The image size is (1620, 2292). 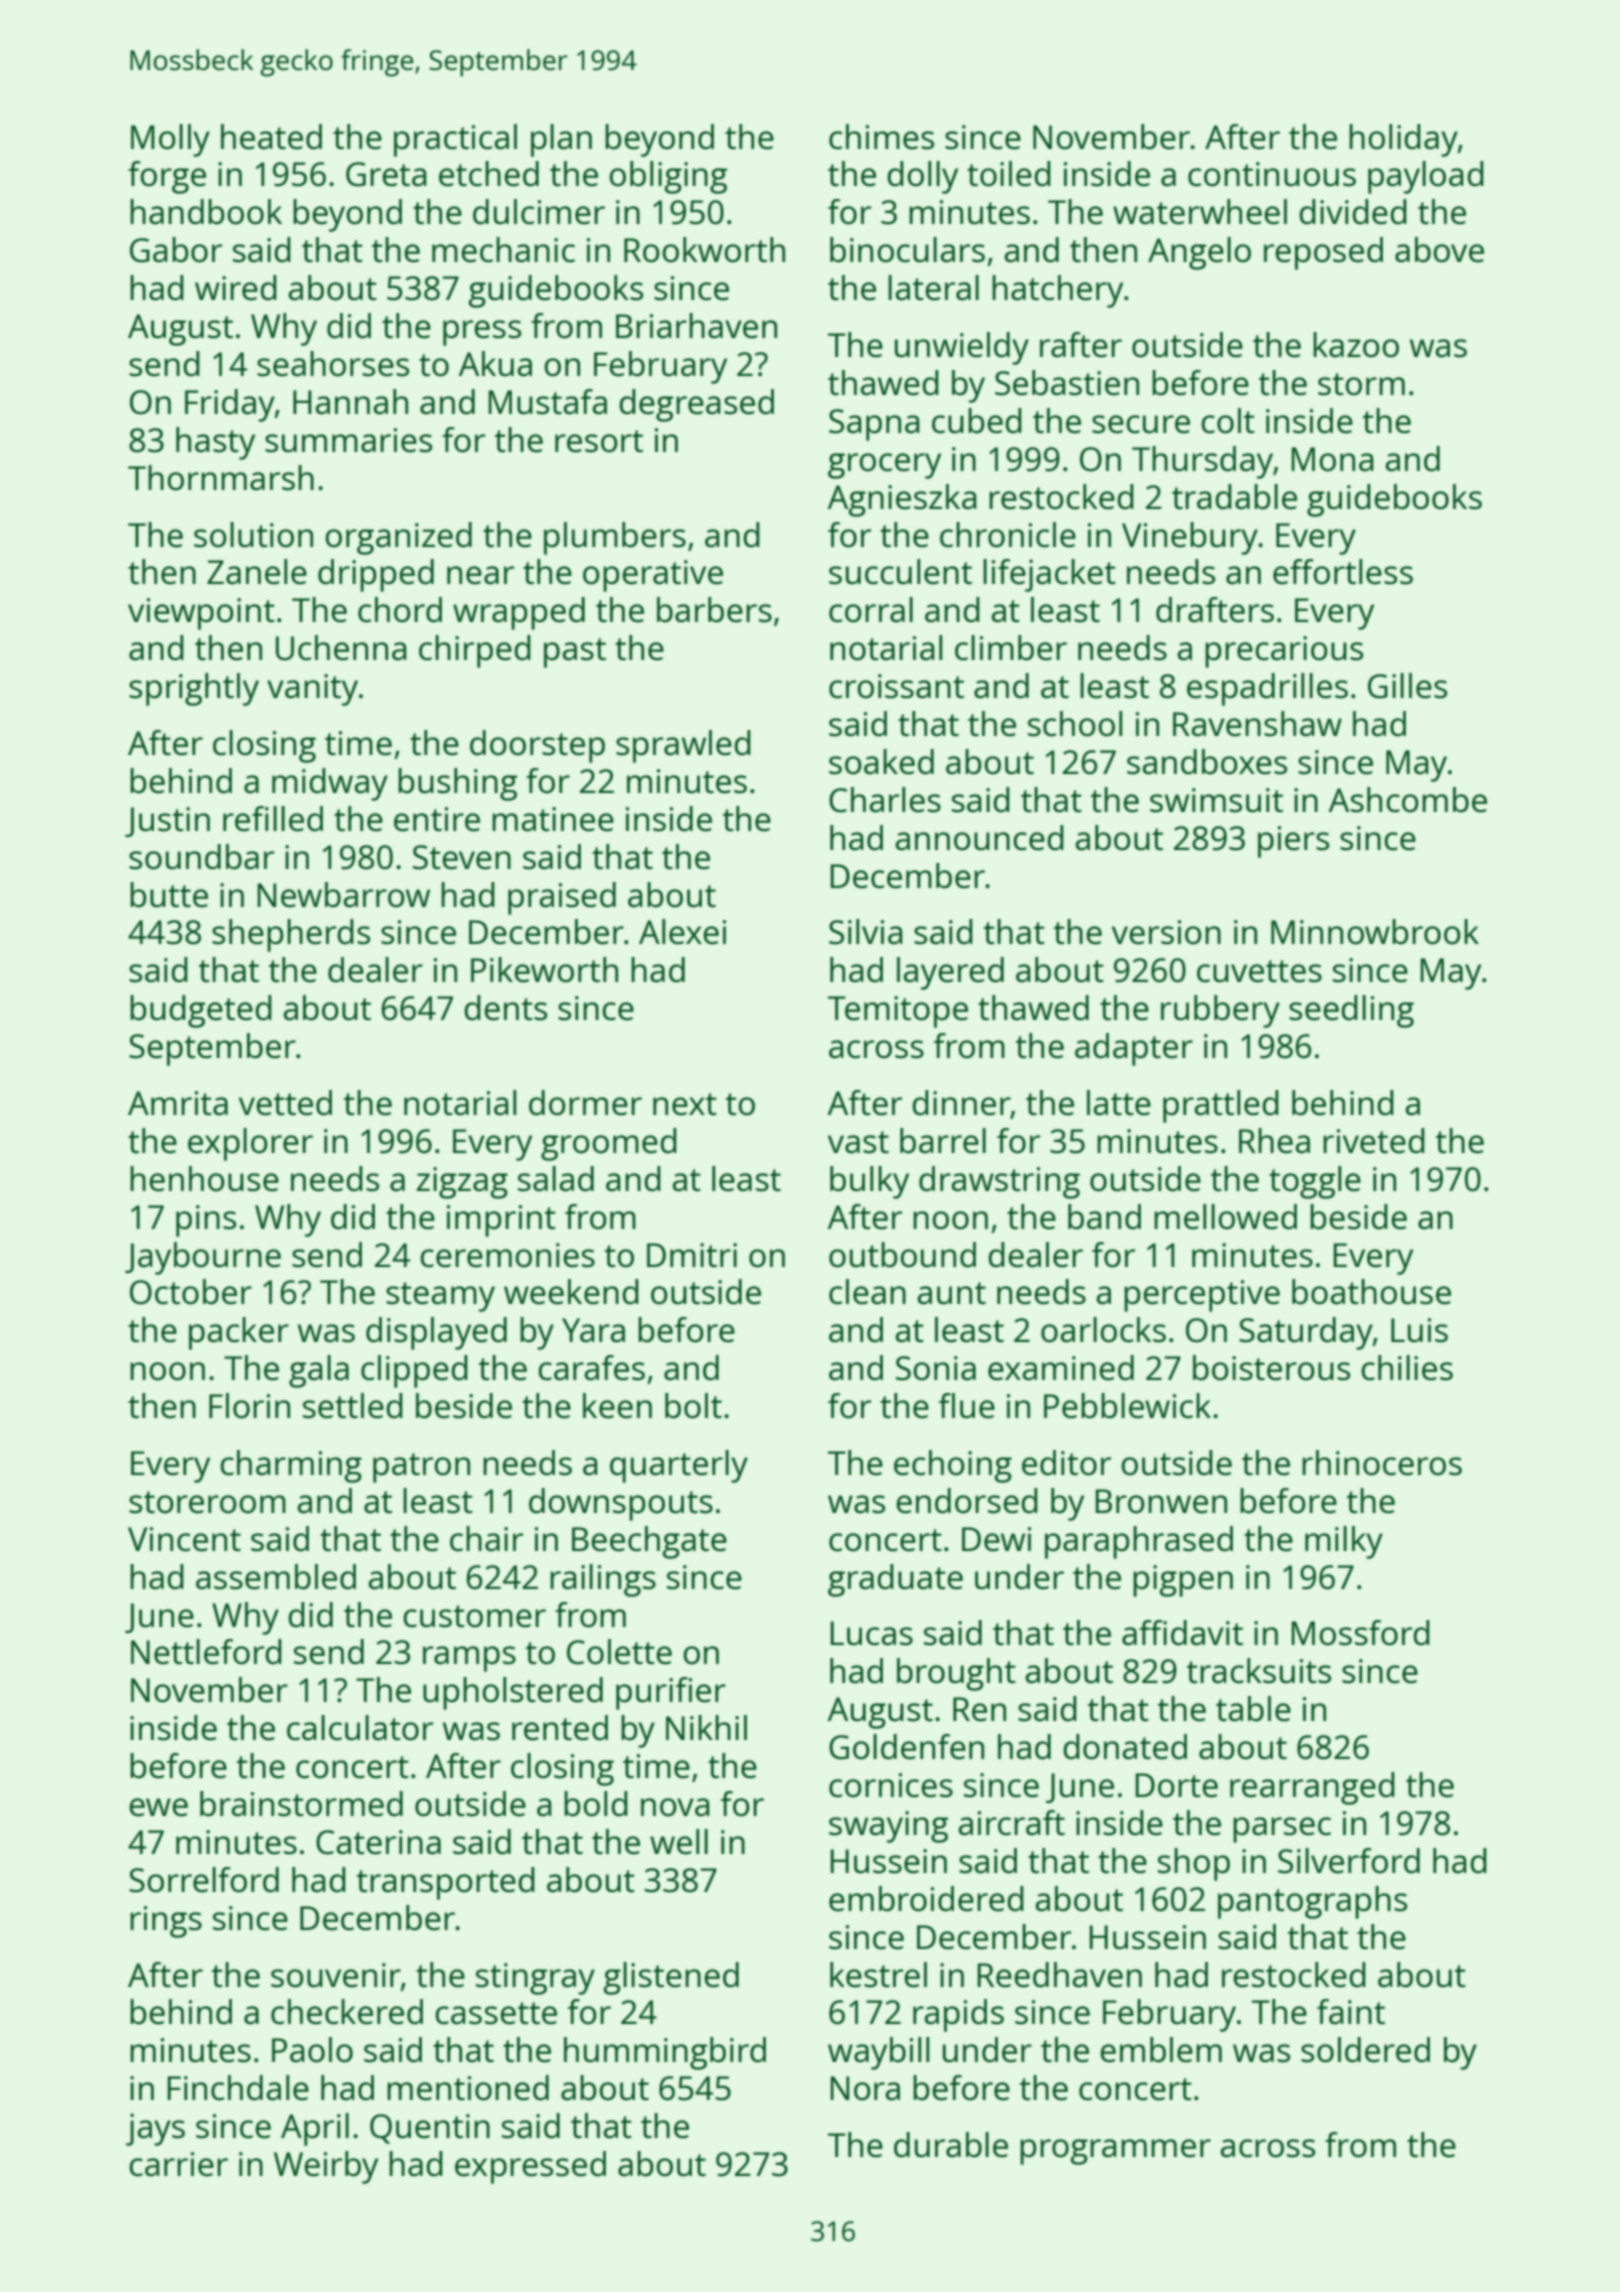 I want to click on swimsuit, so click(x=1216, y=800).
